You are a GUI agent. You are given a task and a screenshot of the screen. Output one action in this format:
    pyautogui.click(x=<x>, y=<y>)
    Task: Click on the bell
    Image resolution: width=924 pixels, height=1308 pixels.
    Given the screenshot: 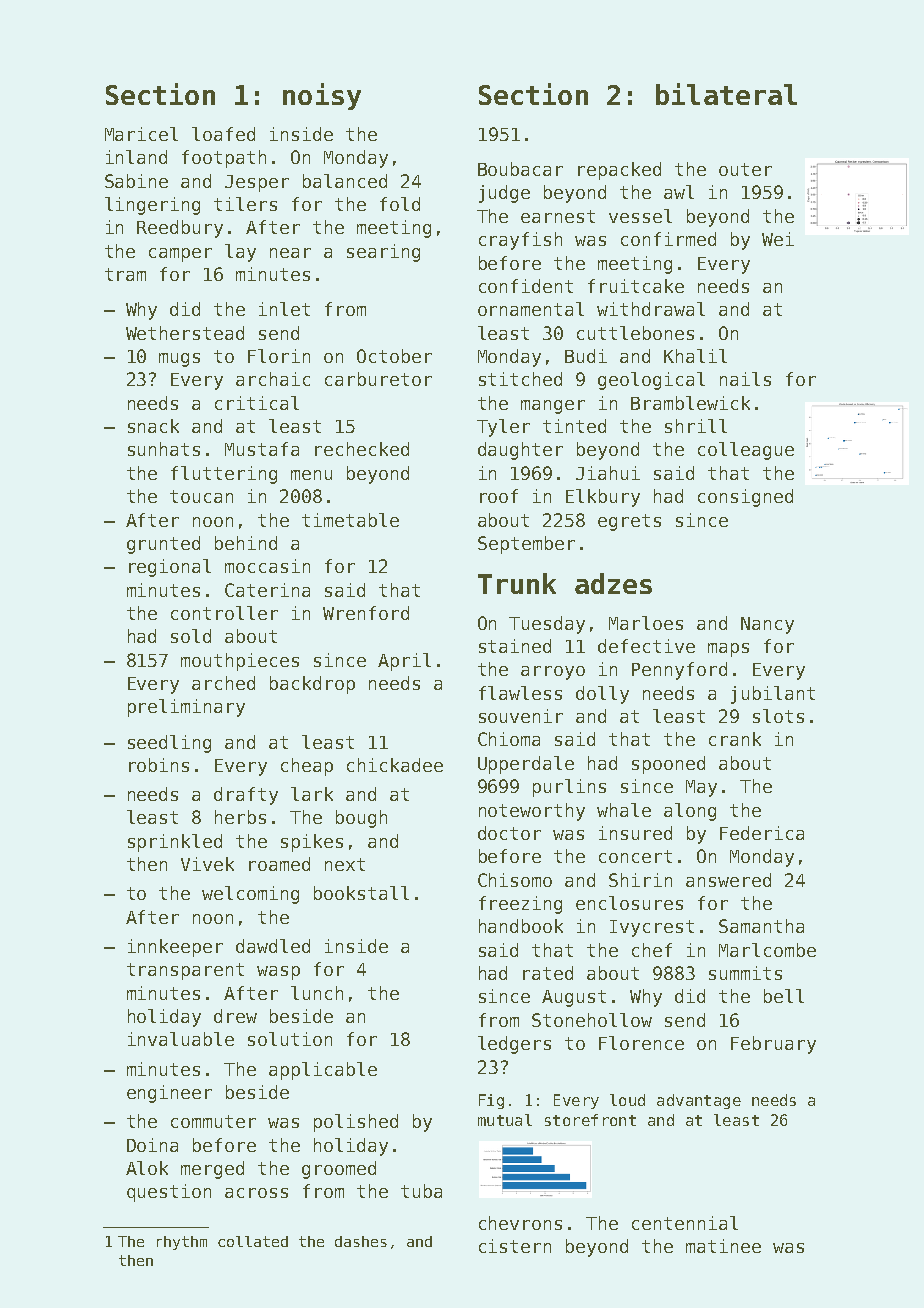 What is the action you would take?
    pyautogui.click(x=784, y=996)
